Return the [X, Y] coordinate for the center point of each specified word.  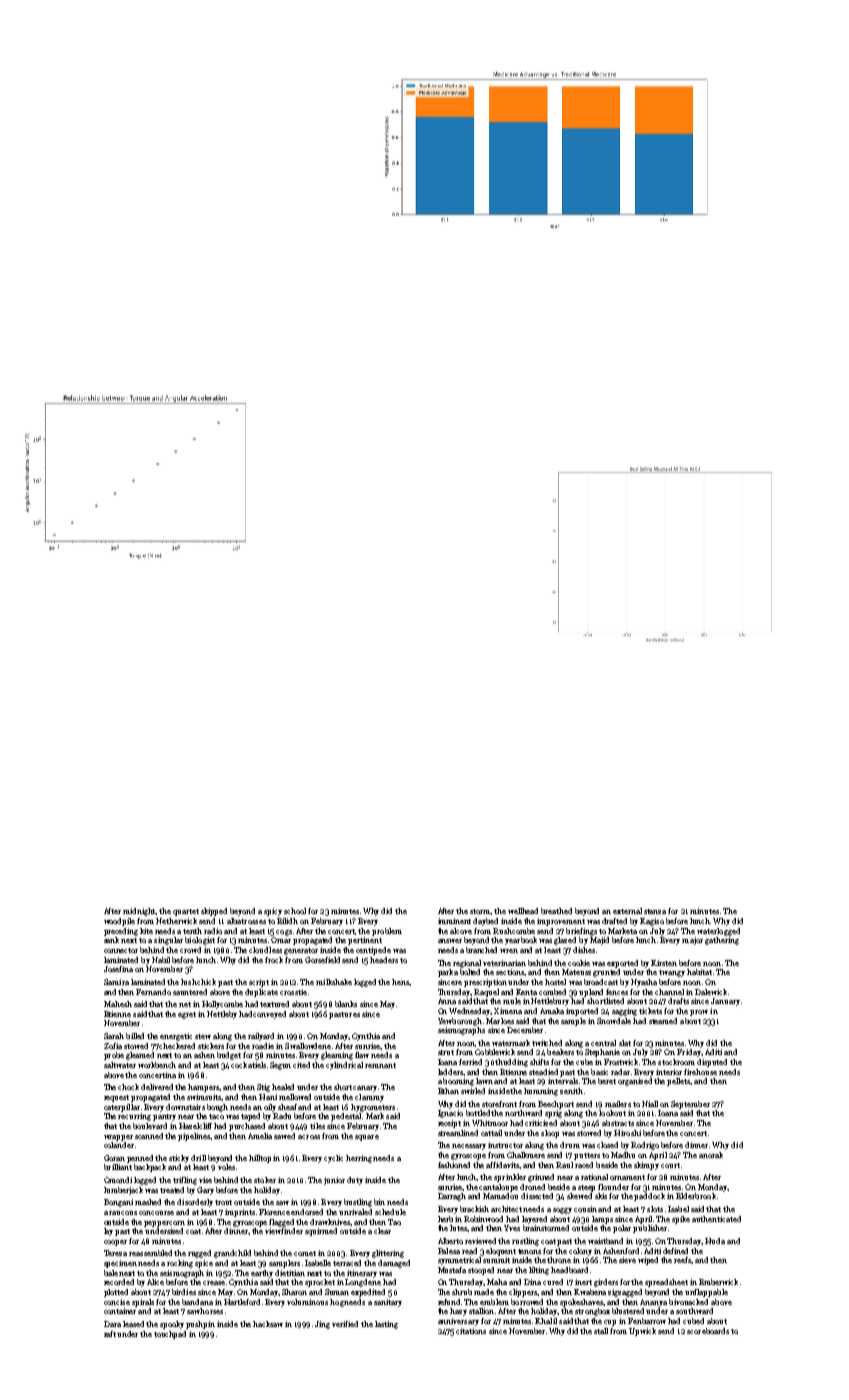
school [295, 911]
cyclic [333, 1159]
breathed [556, 911]
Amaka [552, 1011]
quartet [186, 912]
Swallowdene [308, 1046]
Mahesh [118, 1004]
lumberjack [123, 1191]
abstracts [618, 1123]
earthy [262, 1274]
